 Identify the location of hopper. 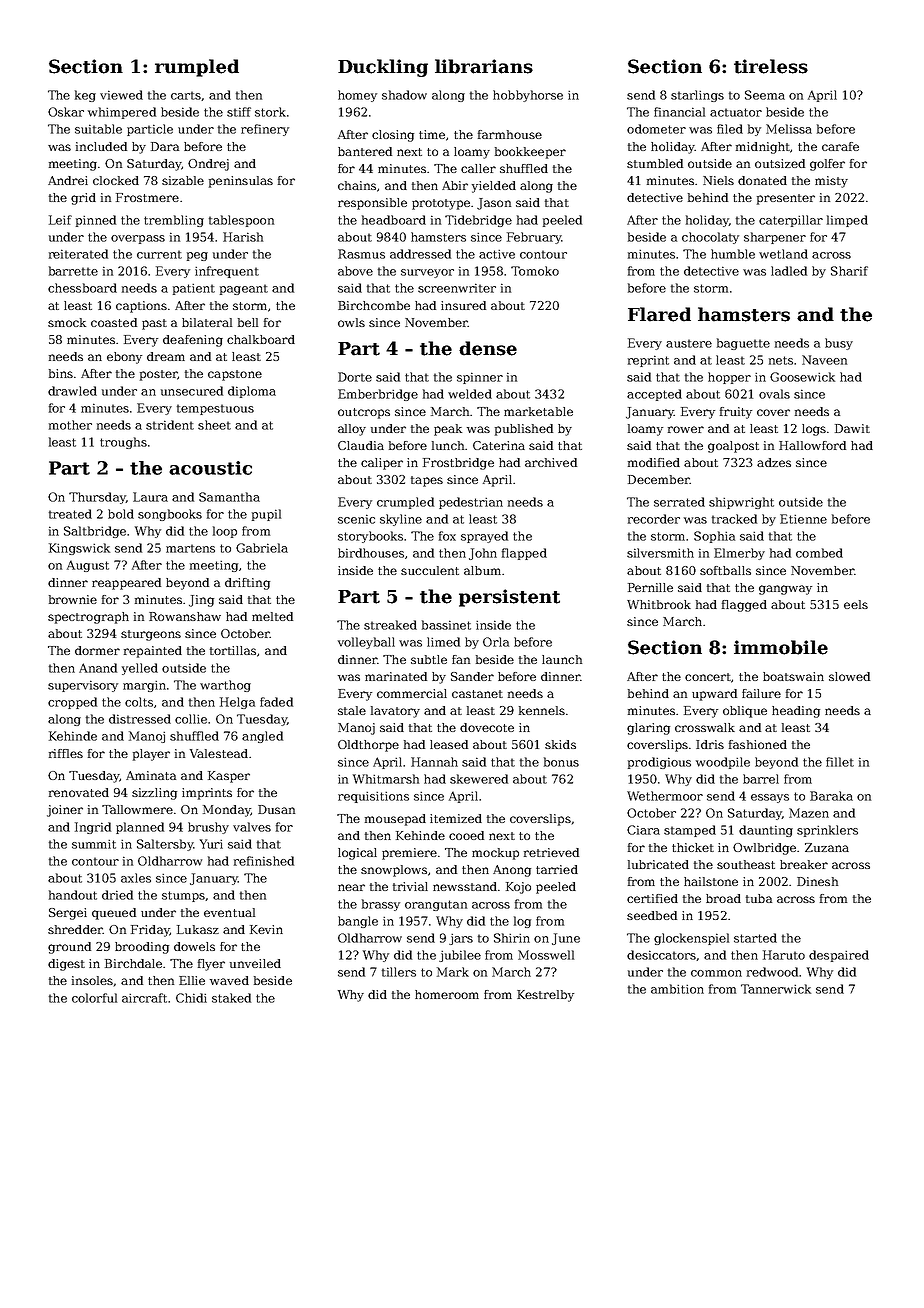
(729, 378).
